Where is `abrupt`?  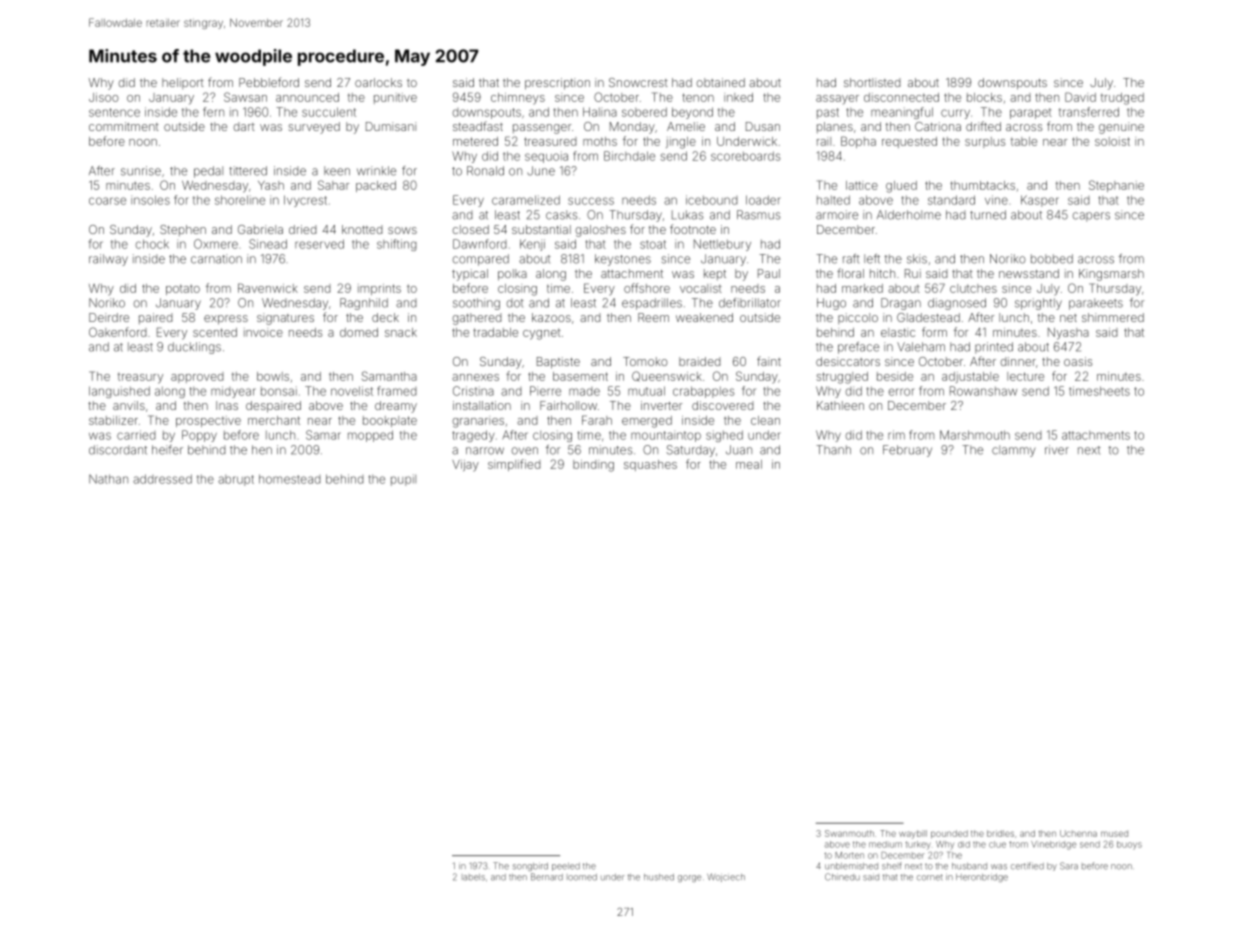
abrupt is located at coordinates (236, 480).
